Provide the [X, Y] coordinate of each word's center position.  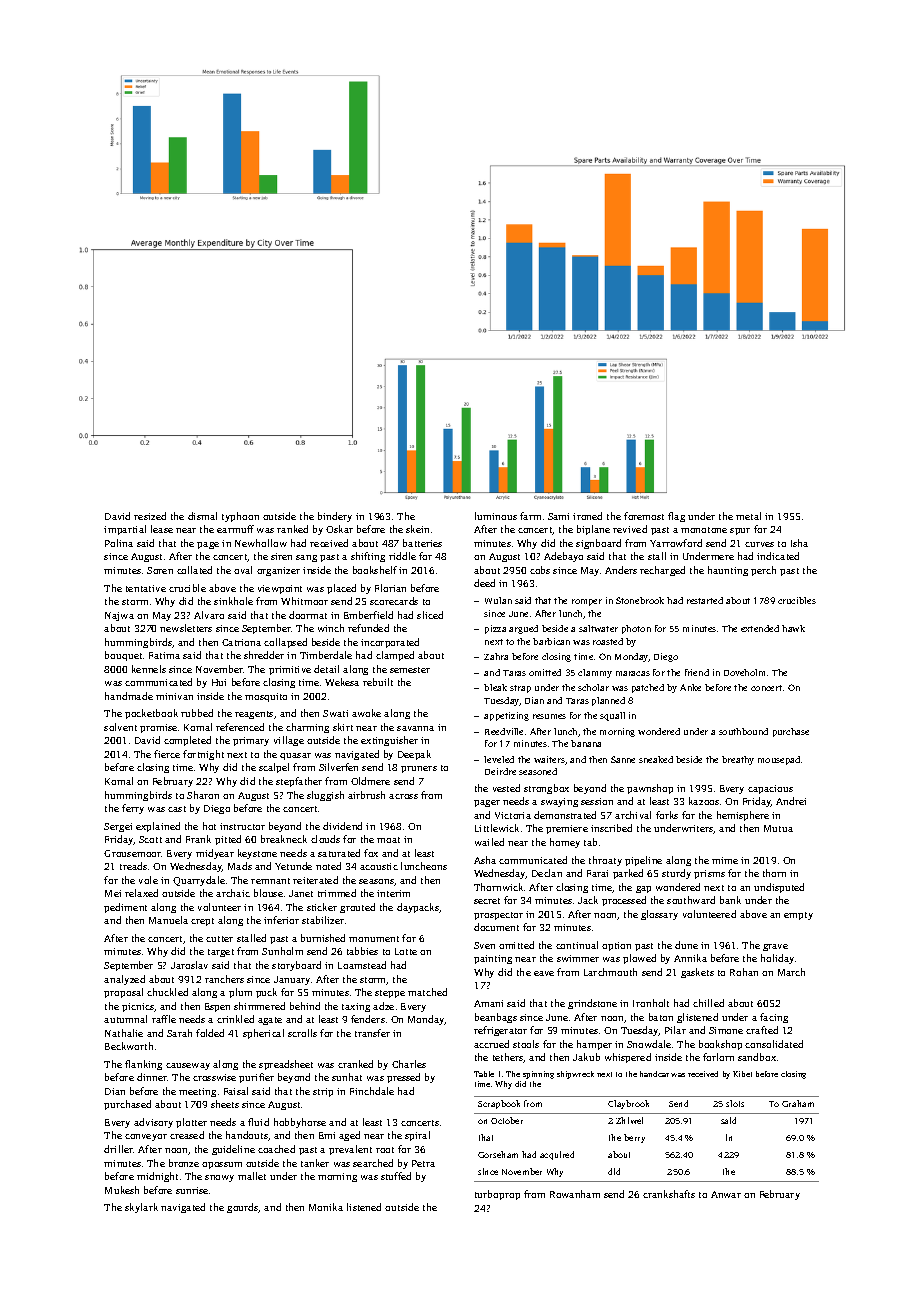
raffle [164, 1019]
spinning [538, 1075]
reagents [254, 715]
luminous [496, 516]
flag [676, 517]
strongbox [546, 789]
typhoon [240, 517]
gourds [243, 1208]
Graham [798, 1103]
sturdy [676, 874]
